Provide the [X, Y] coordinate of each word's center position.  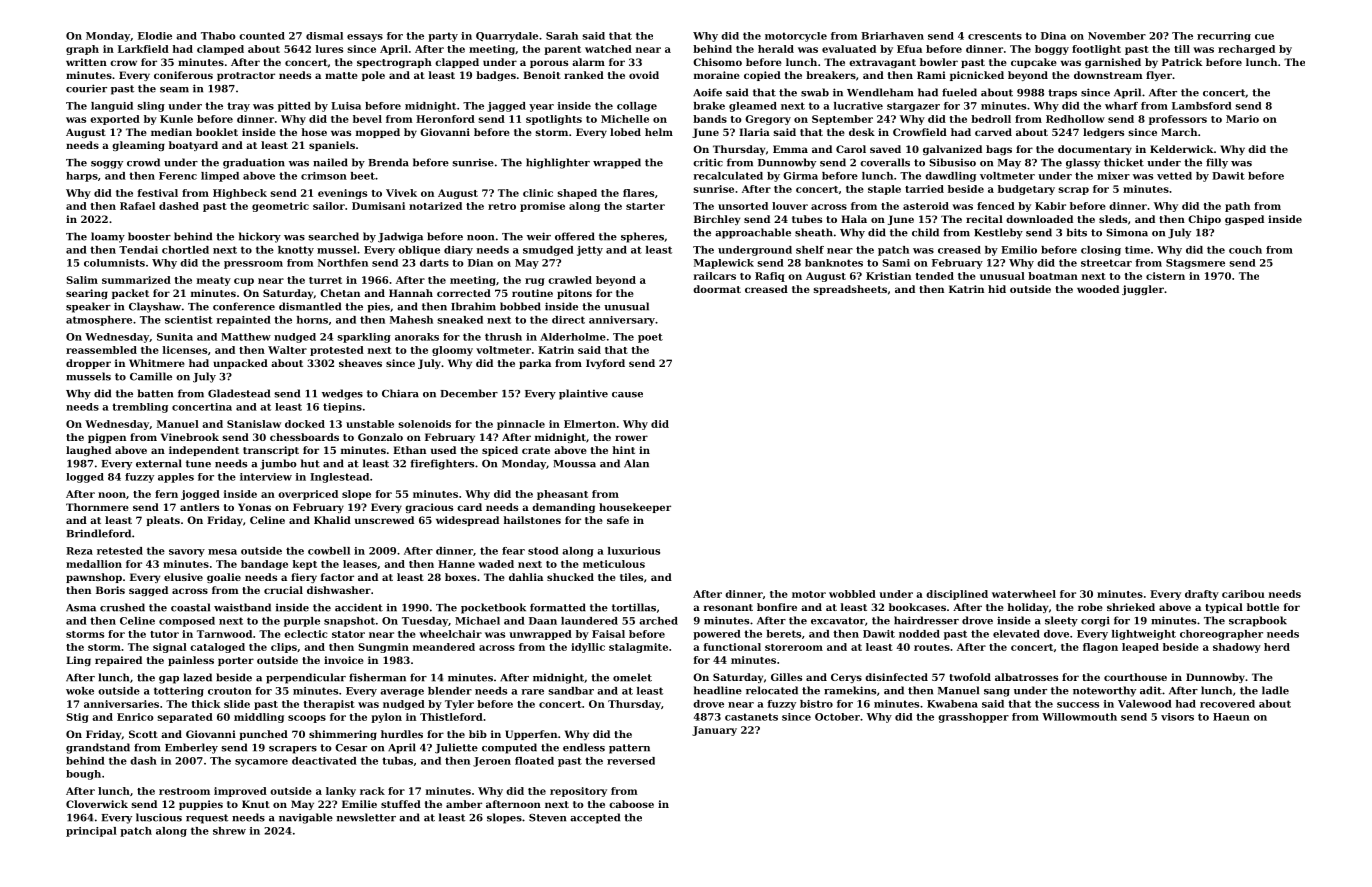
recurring [1224, 37]
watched [608, 49]
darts [434, 263]
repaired [118, 661]
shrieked [1131, 607]
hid [997, 289]
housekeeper [635, 508]
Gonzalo [380, 437]
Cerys [846, 678]
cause [627, 395]
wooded [1098, 289]
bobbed [520, 306]
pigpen [107, 438]
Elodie [155, 36]
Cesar [351, 748]
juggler [1143, 290]
